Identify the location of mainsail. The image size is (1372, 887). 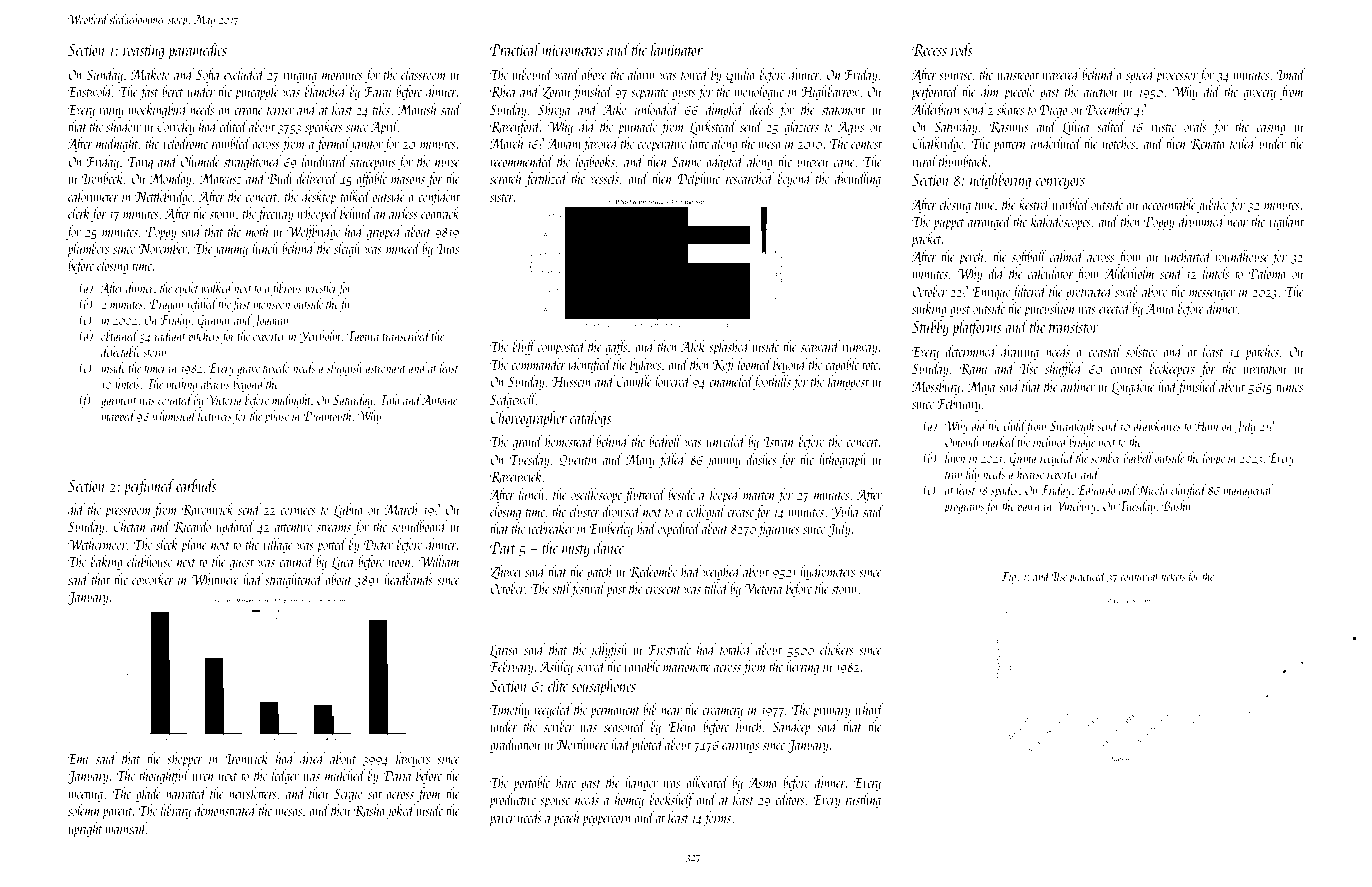
(126, 828).
